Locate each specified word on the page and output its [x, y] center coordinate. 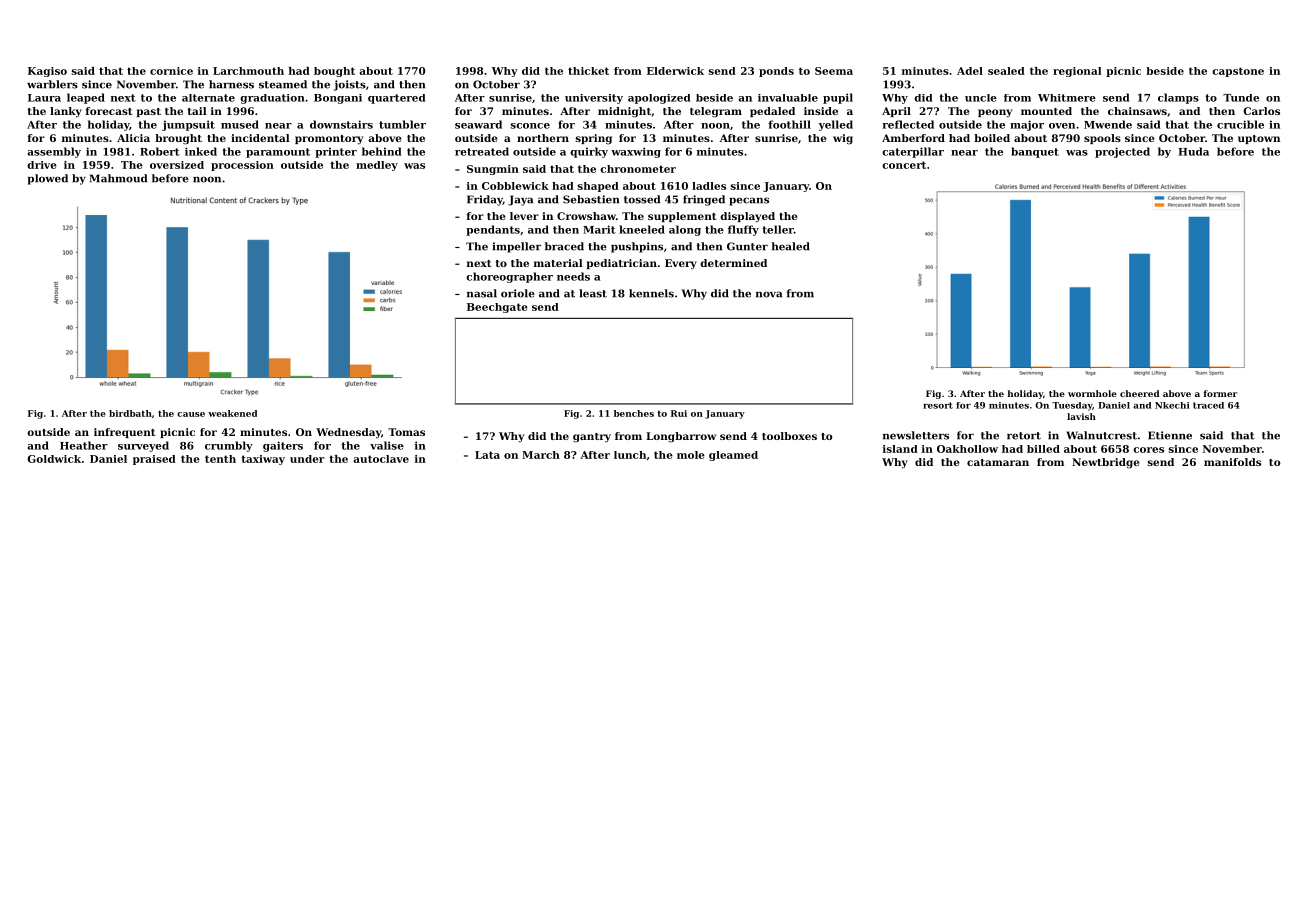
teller [778, 229]
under [307, 459]
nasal [482, 293]
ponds [776, 72]
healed [790, 246]
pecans [749, 201]
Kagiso [47, 72]
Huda [1193, 151]
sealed [1006, 71]
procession [242, 166]
